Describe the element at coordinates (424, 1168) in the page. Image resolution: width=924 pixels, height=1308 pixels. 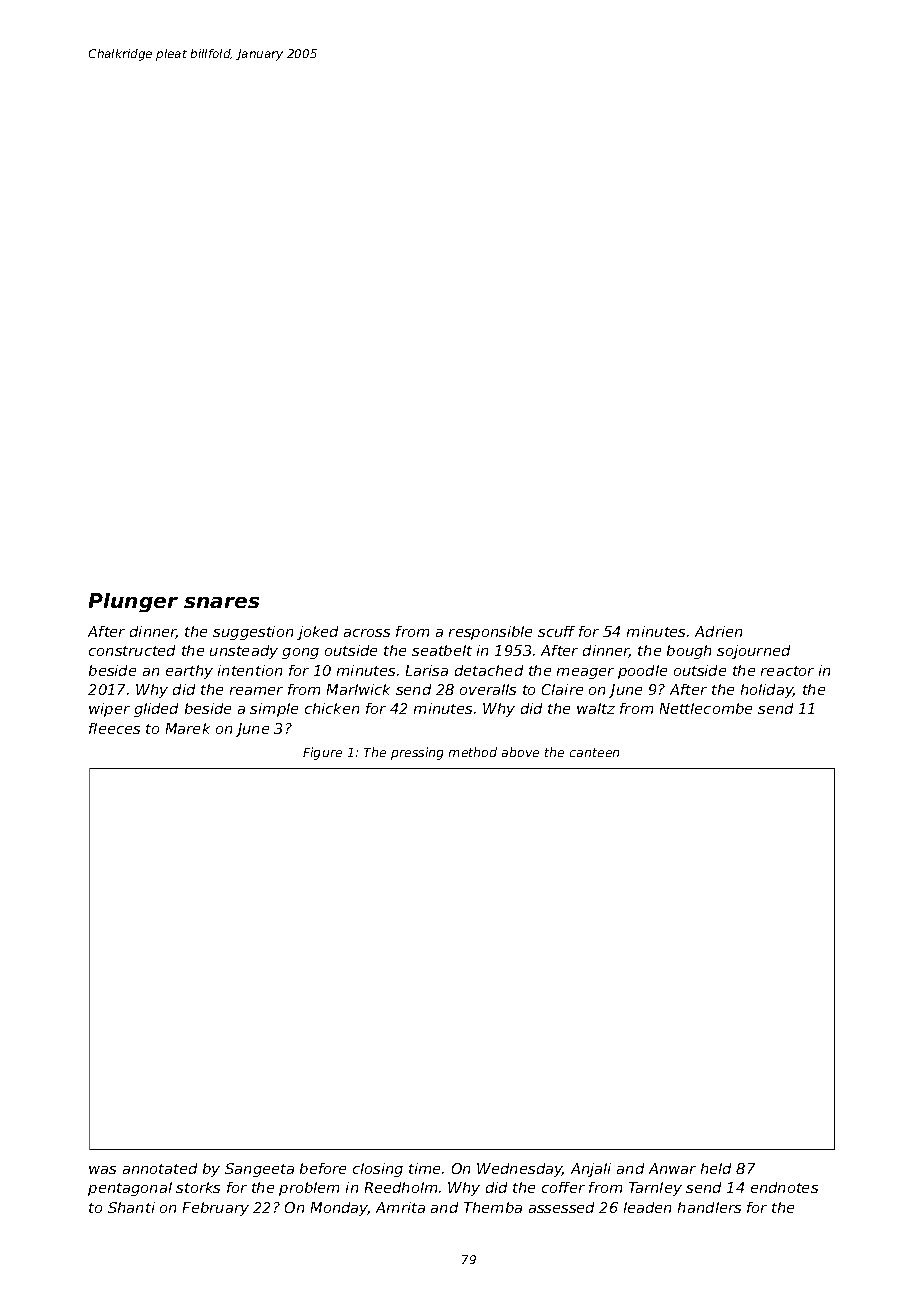
I see `time` at that location.
